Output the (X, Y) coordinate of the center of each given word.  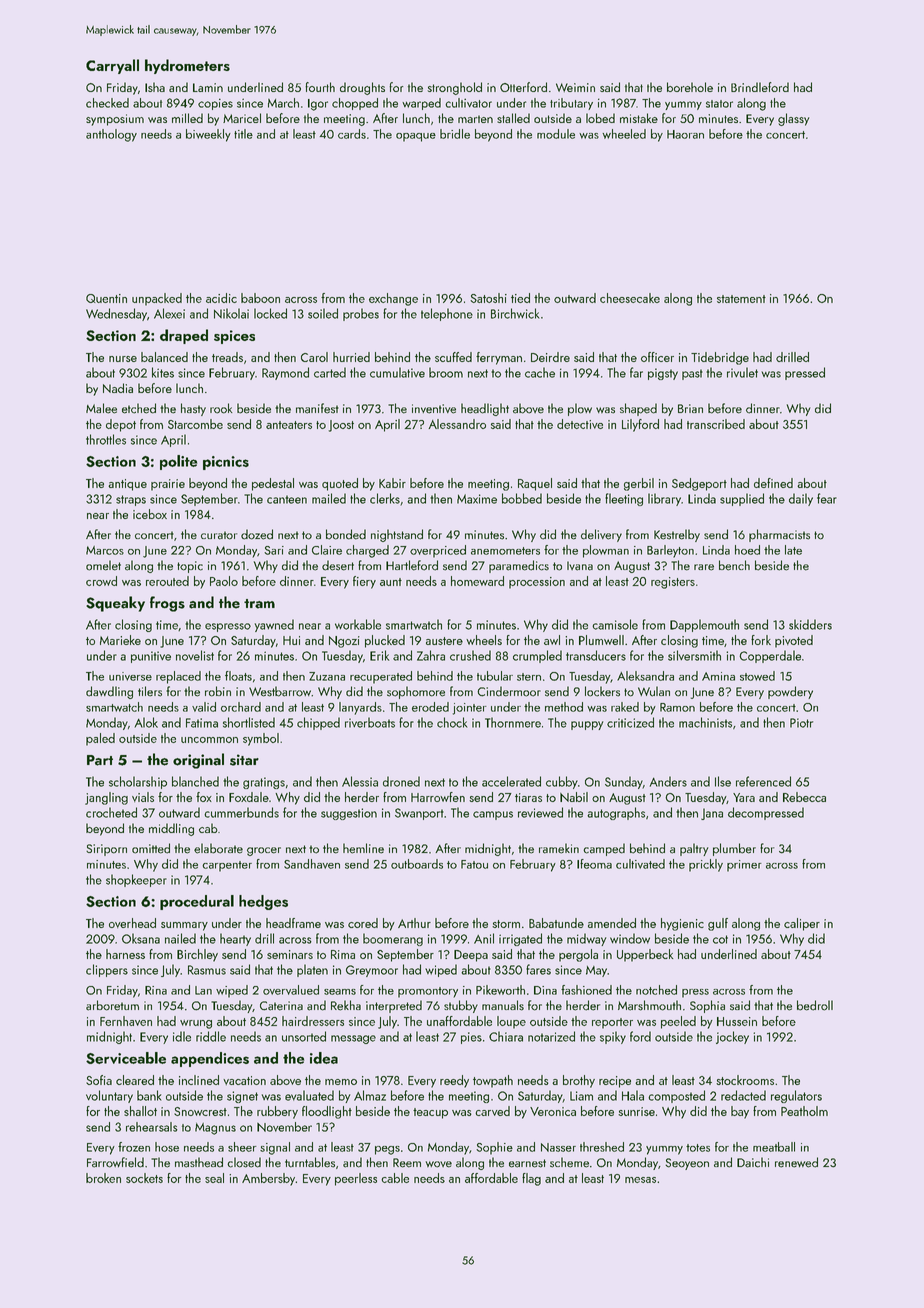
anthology (111, 135)
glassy (793, 119)
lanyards (360, 708)
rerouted (167, 581)
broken (103, 1178)
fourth (320, 87)
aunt (391, 582)
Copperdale (770, 656)
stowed (757, 676)
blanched (195, 781)
